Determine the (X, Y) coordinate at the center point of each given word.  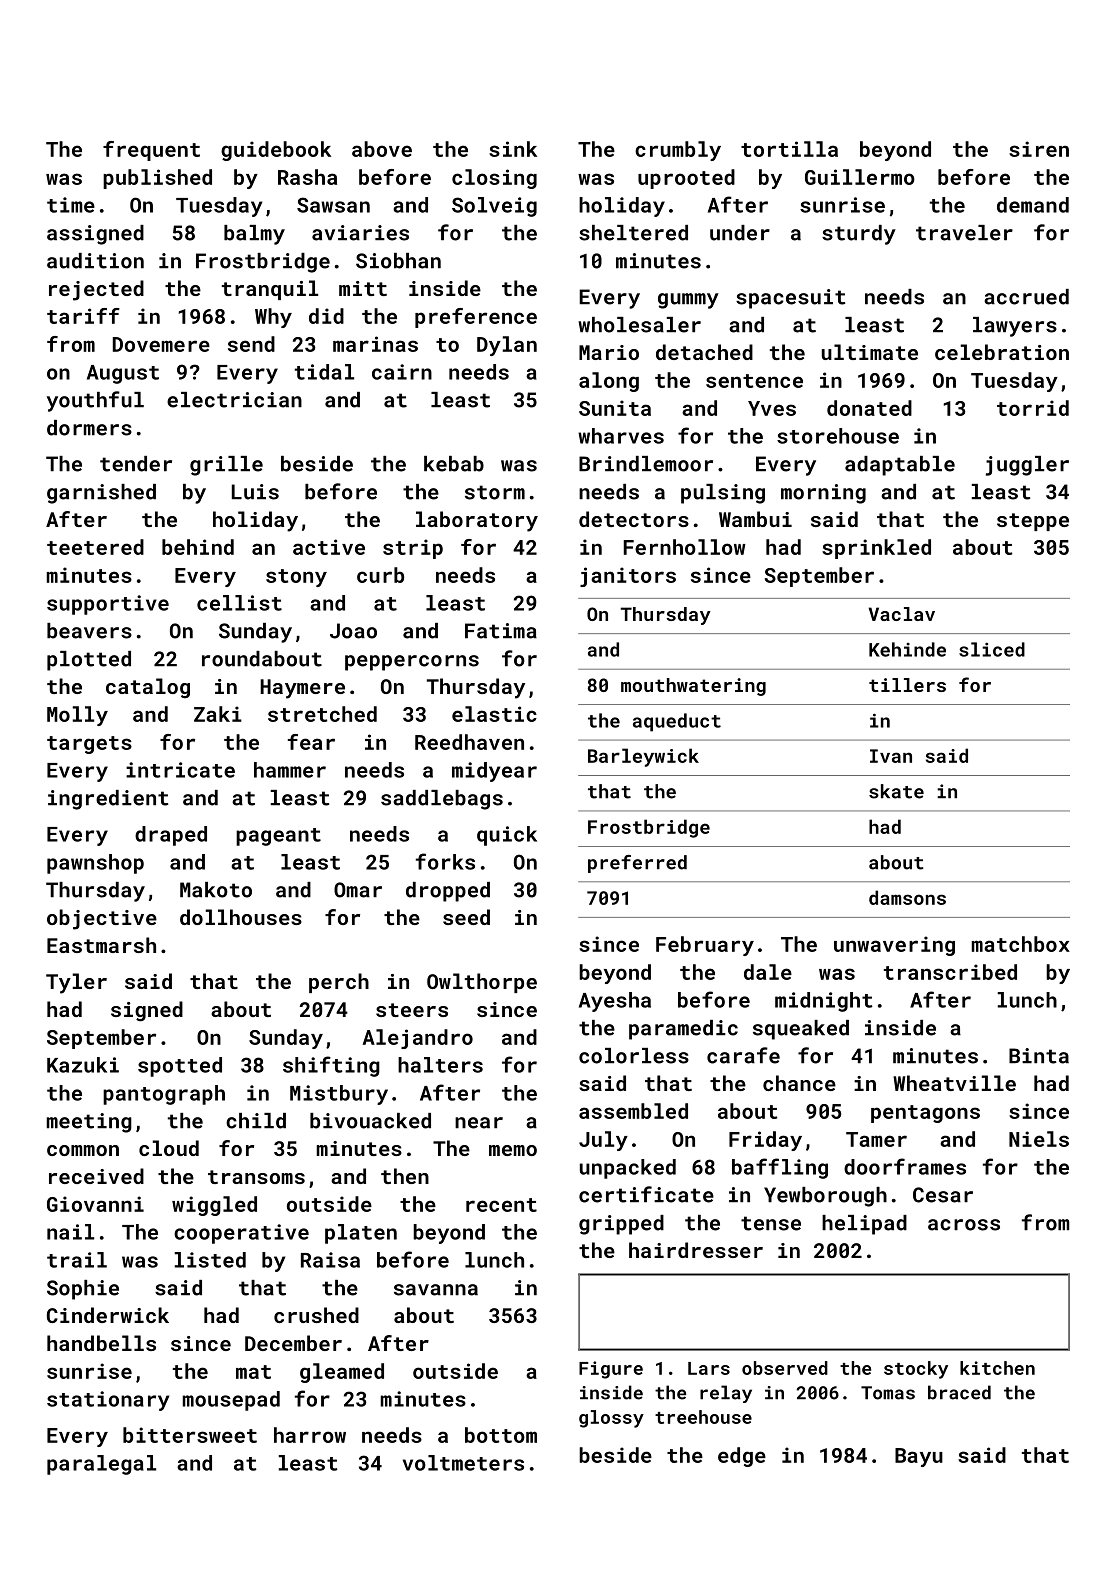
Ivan (891, 756)
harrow (310, 1435)
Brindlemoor (646, 464)
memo (513, 1150)
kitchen (997, 1368)
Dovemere (161, 344)
